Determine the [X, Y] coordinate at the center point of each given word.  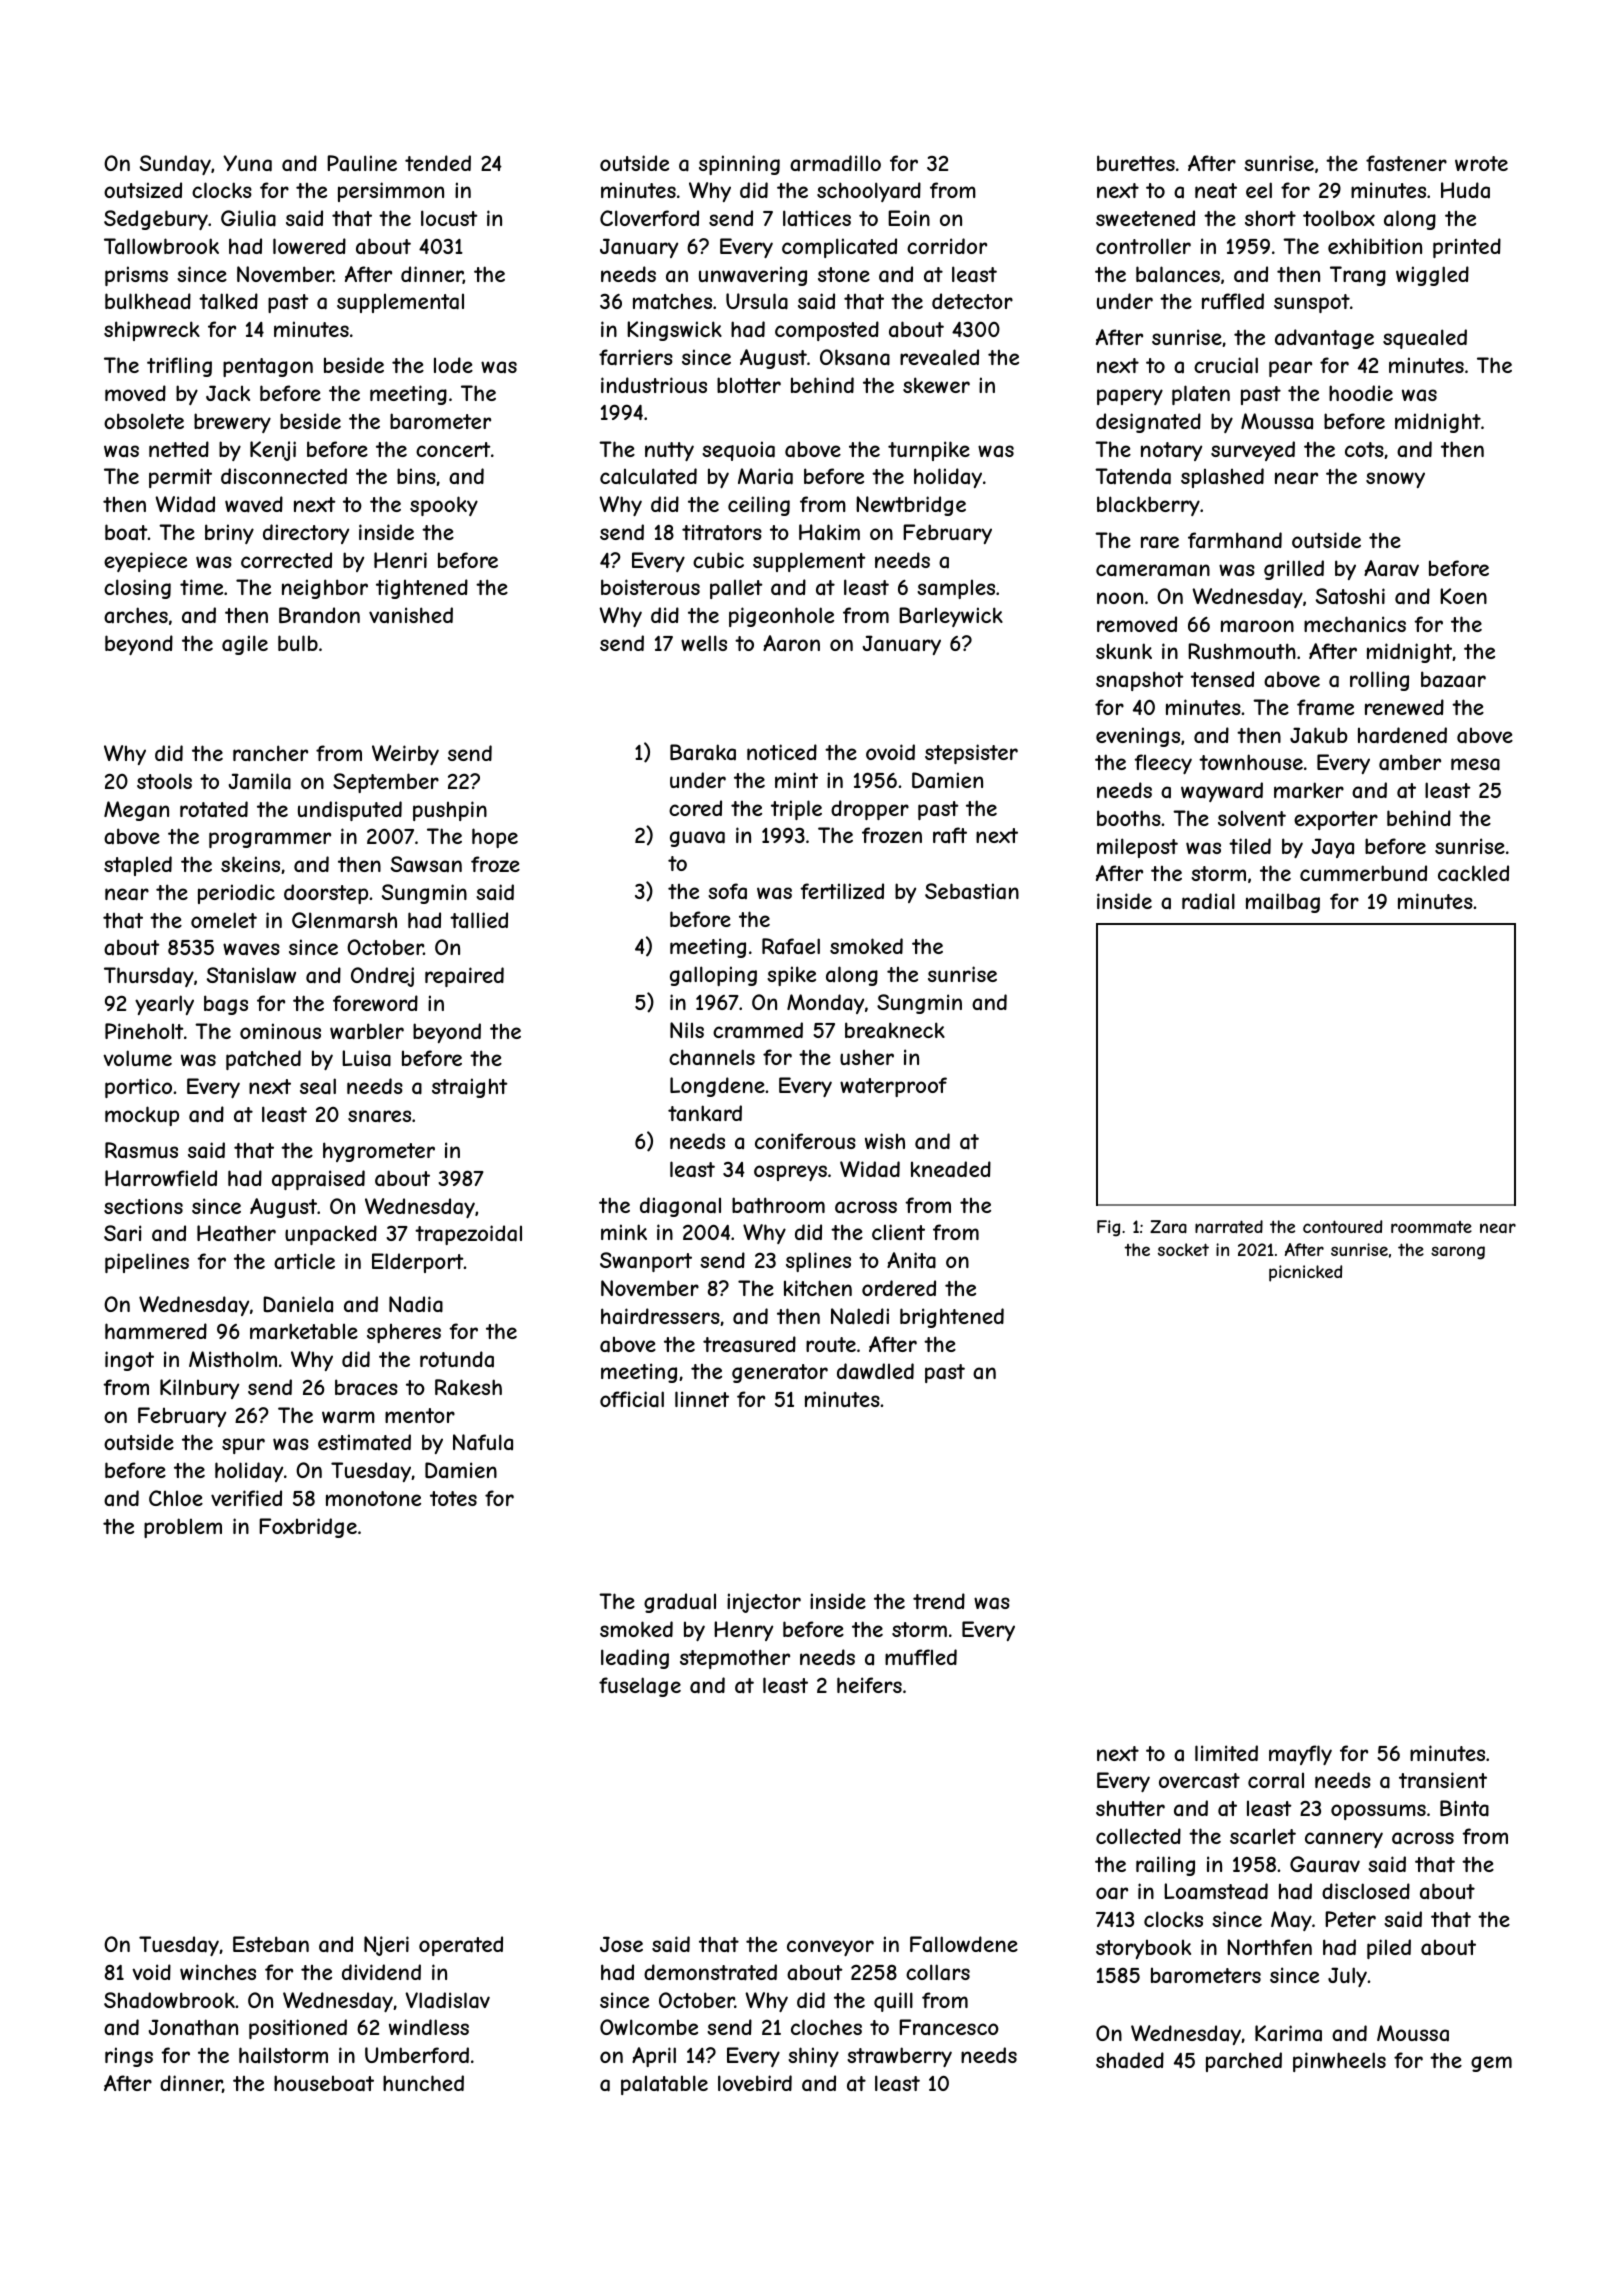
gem [1491, 2064]
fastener [1406, 163]
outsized [143, 190]
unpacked [331, 1235]
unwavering [753, 276]
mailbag [1283, 903]
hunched [423, 2083]
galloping [713, 976]
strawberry [899, 2057]
